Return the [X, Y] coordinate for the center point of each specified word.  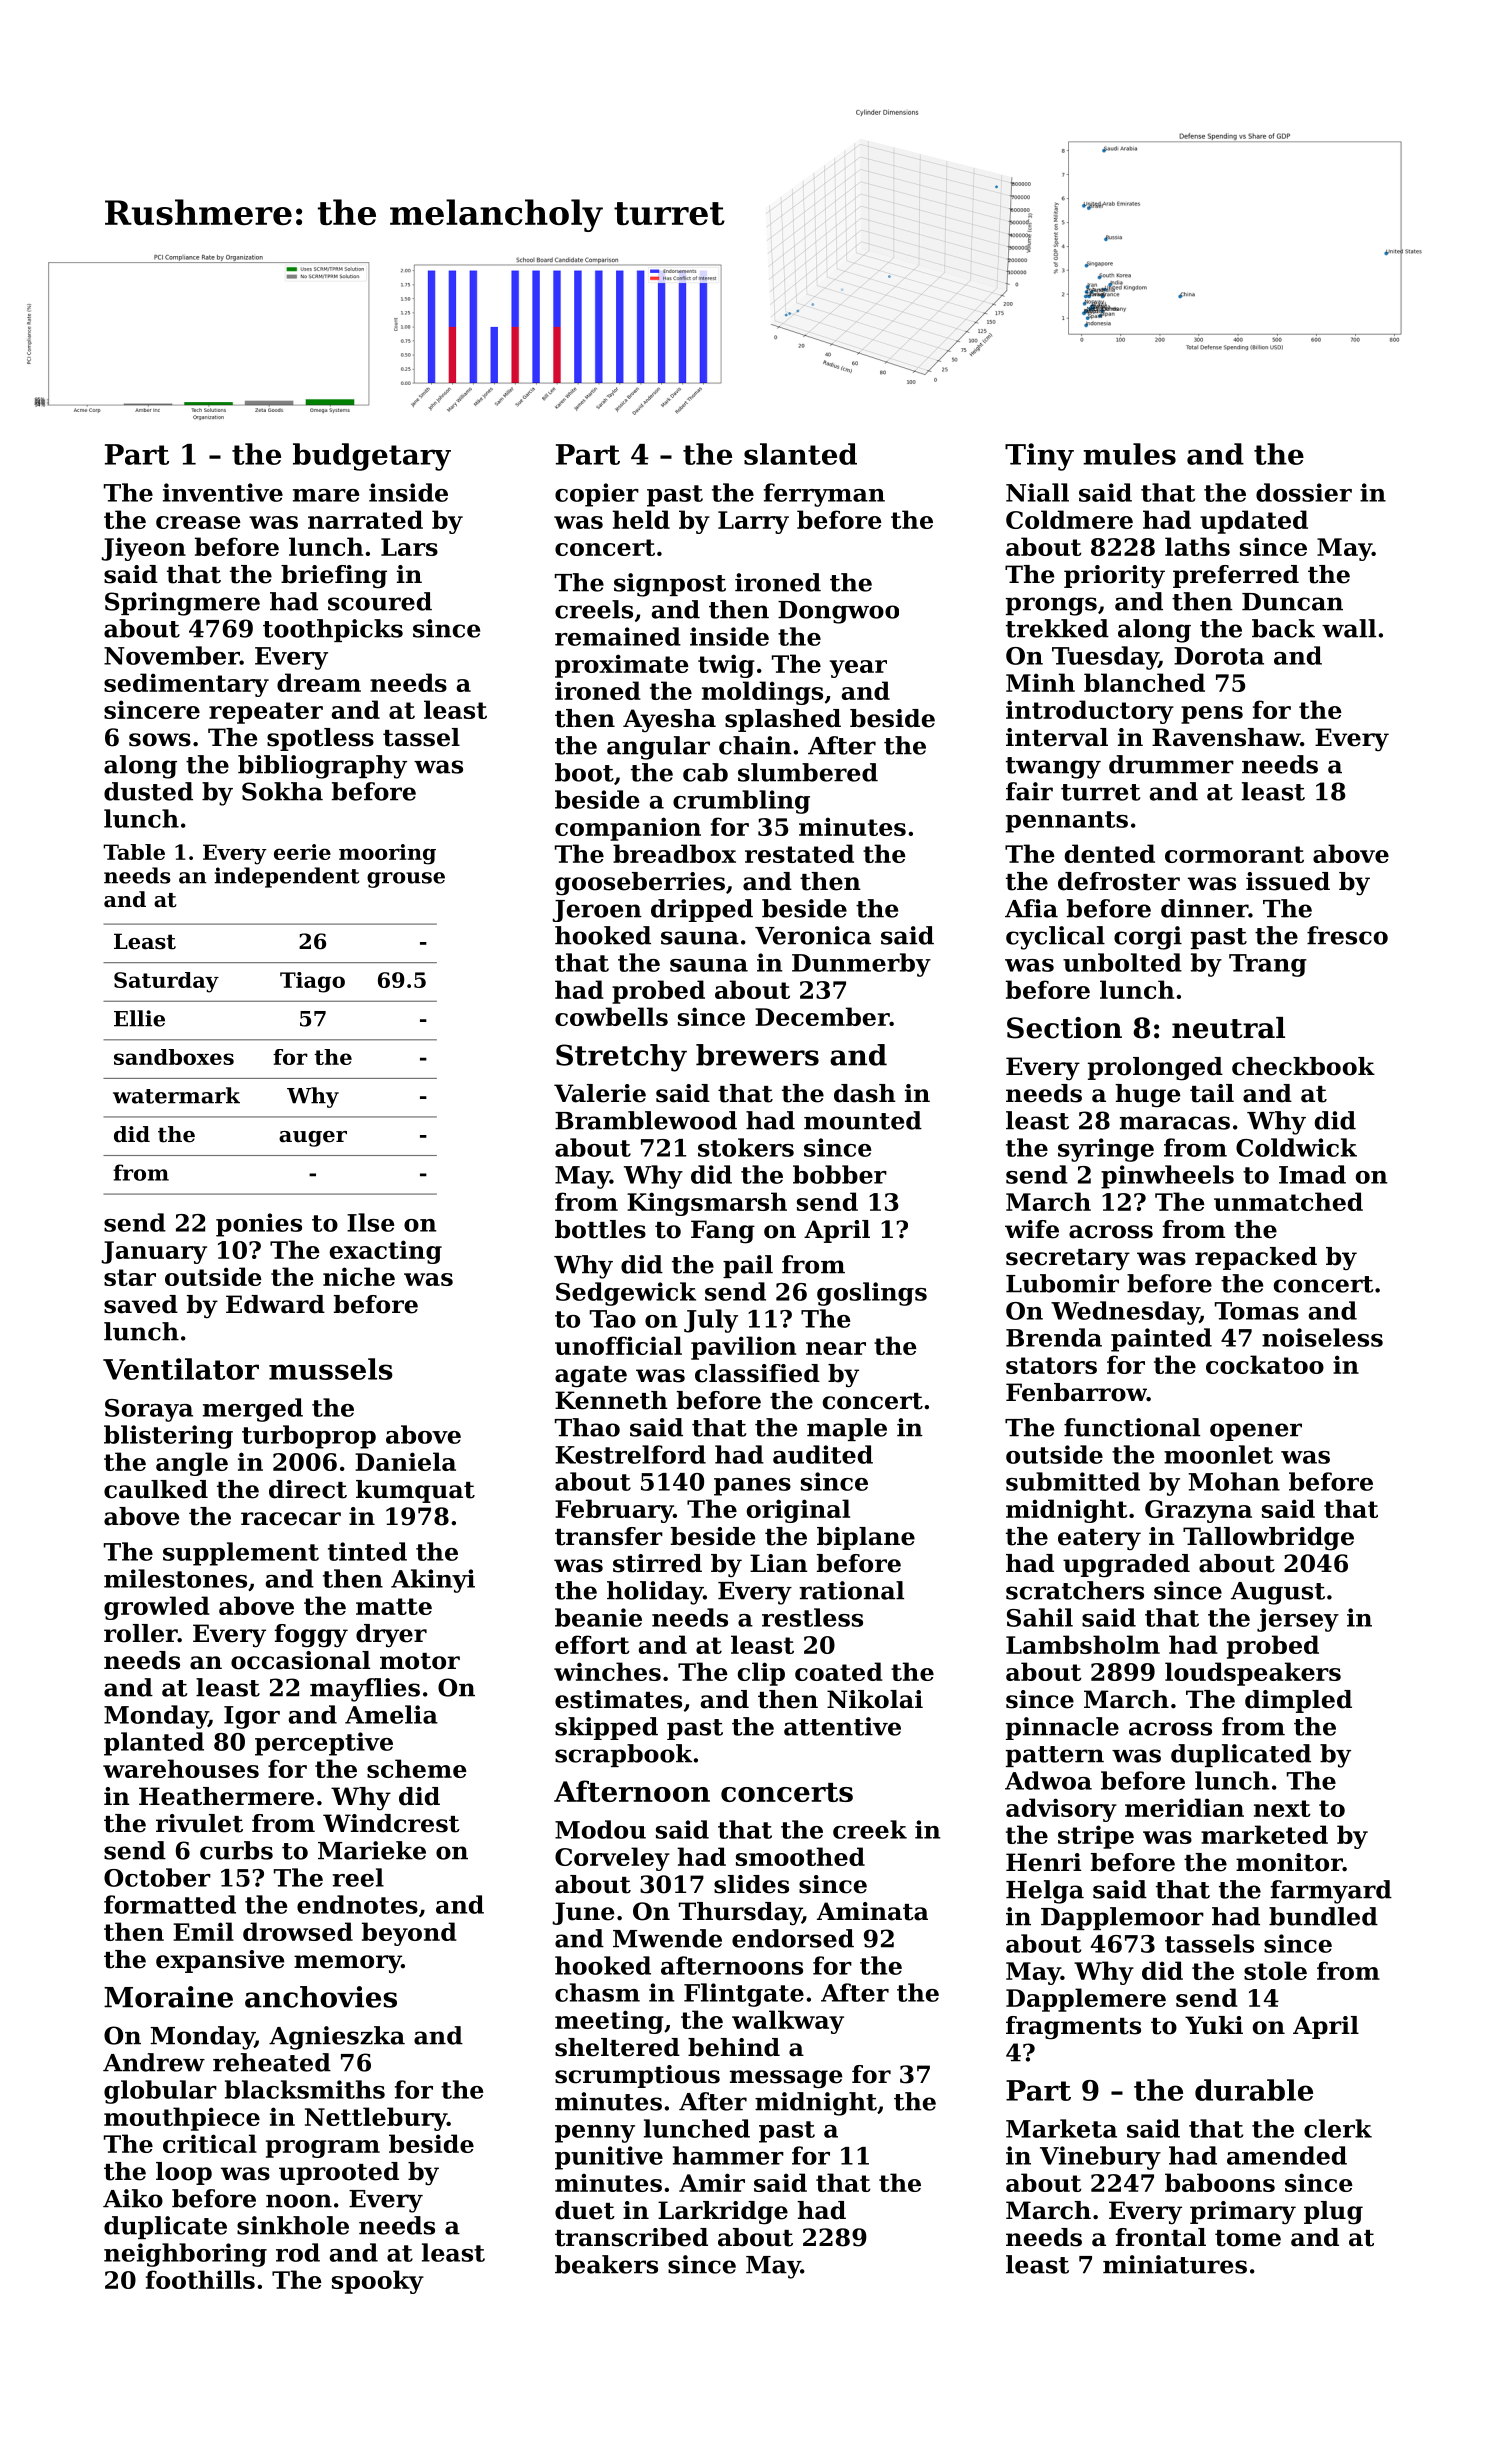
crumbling [741, 802]
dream [319, 682]
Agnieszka [337, 2038]
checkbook [1303, 1066]
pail [748, 1266]
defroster [1119, 881]
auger [313, 1139]
